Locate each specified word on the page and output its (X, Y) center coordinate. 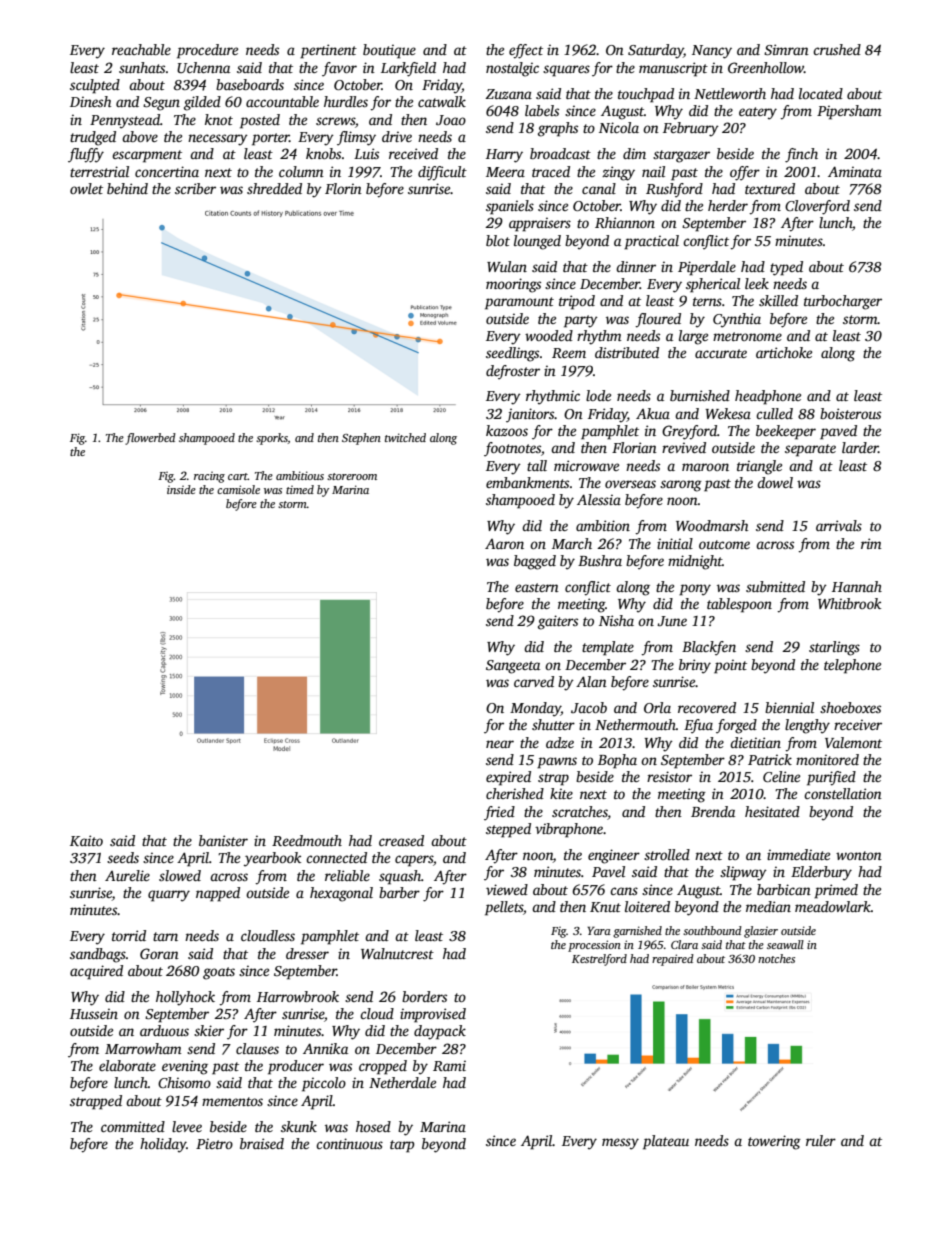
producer (296, 1067)
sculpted (95, 86)
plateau (666, 1142)
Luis (366, 153)
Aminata (855, 171)
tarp (402, 1146)
